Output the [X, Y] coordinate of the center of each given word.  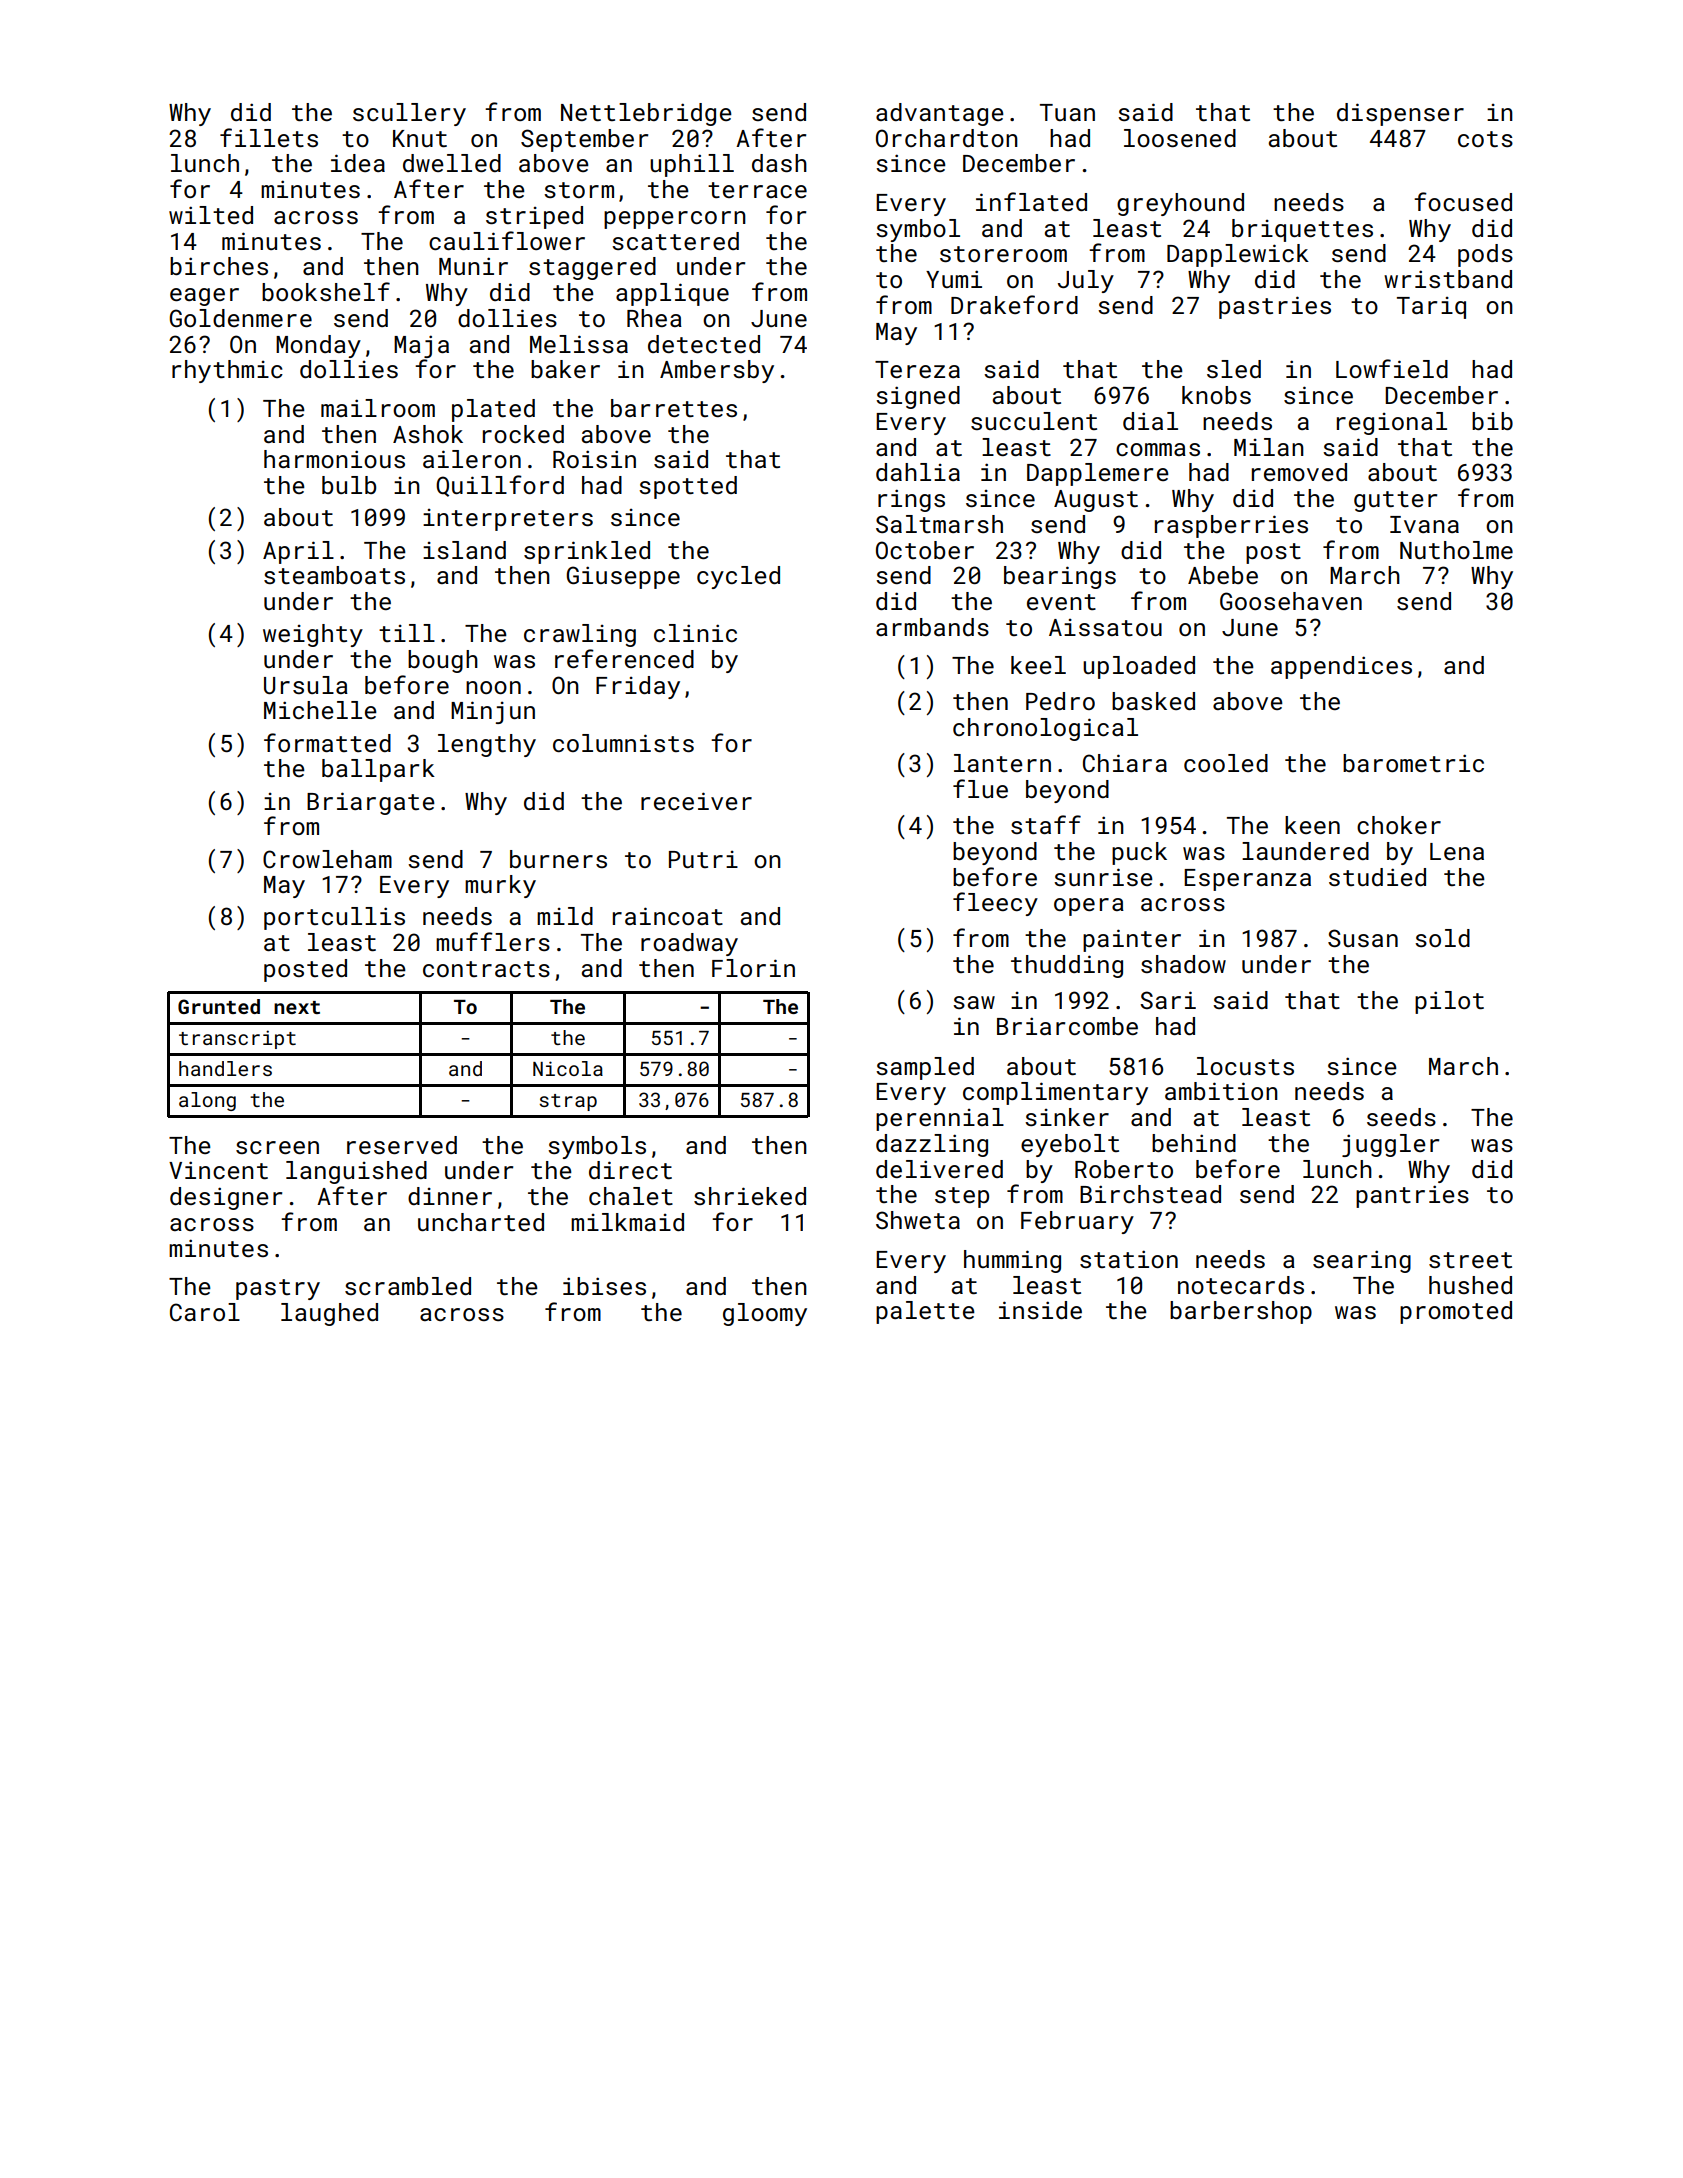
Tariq [1431, 308]
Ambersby [717, 371]
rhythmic [227, 371]
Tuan [1067, 112]
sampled [925, 1068]
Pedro [1060, 701]
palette [925, 1312]
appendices [1341, 667]
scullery [409, 114]
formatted [327, 742]
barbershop [1241, 1312]
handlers [225, 1068]
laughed [329, 1314]
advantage [940, 114]
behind [1194, 1143]
